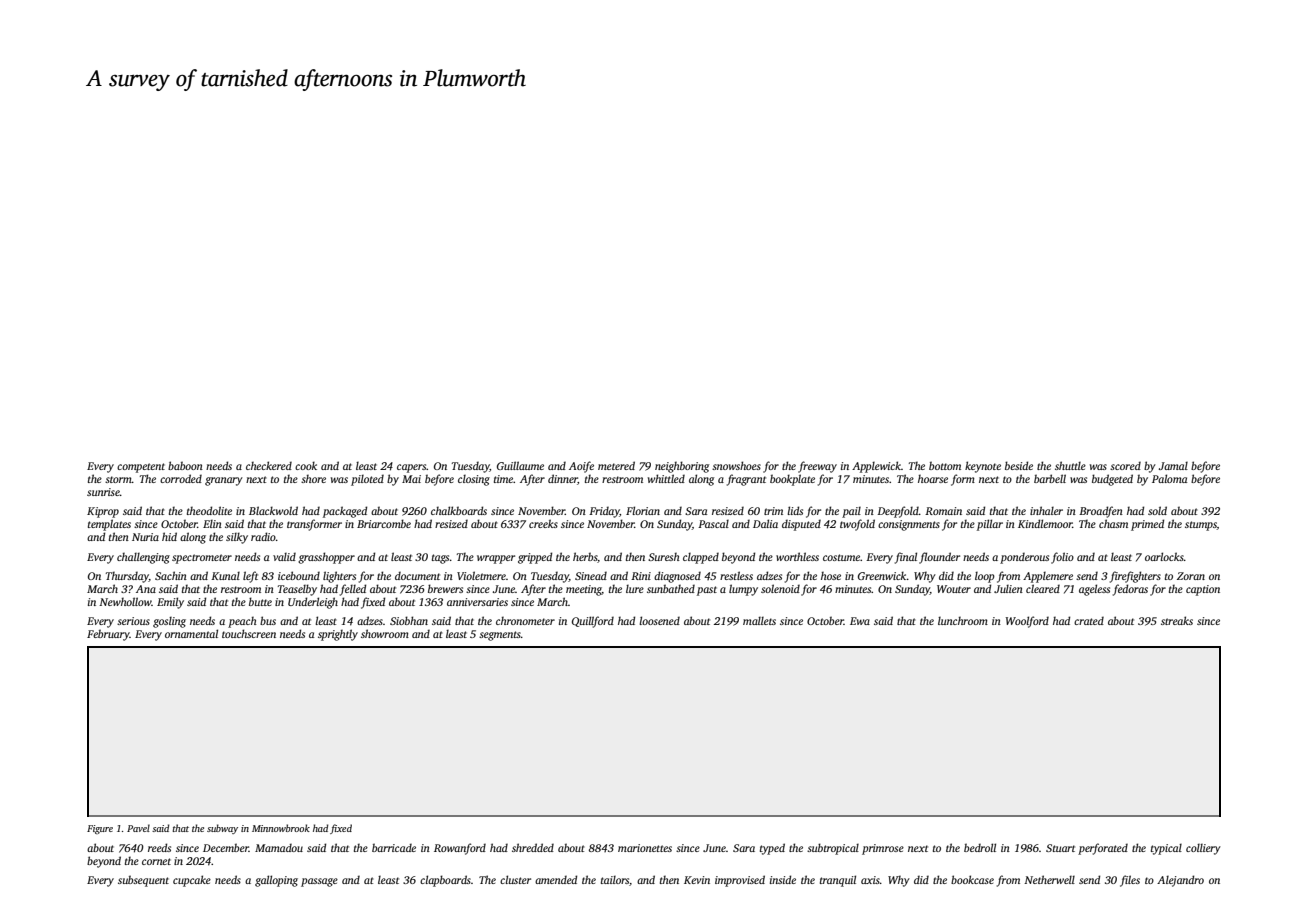  What do you see at coordinates (515, 879) in the page?
I see `cluster` at bounding box center [515, 879].
